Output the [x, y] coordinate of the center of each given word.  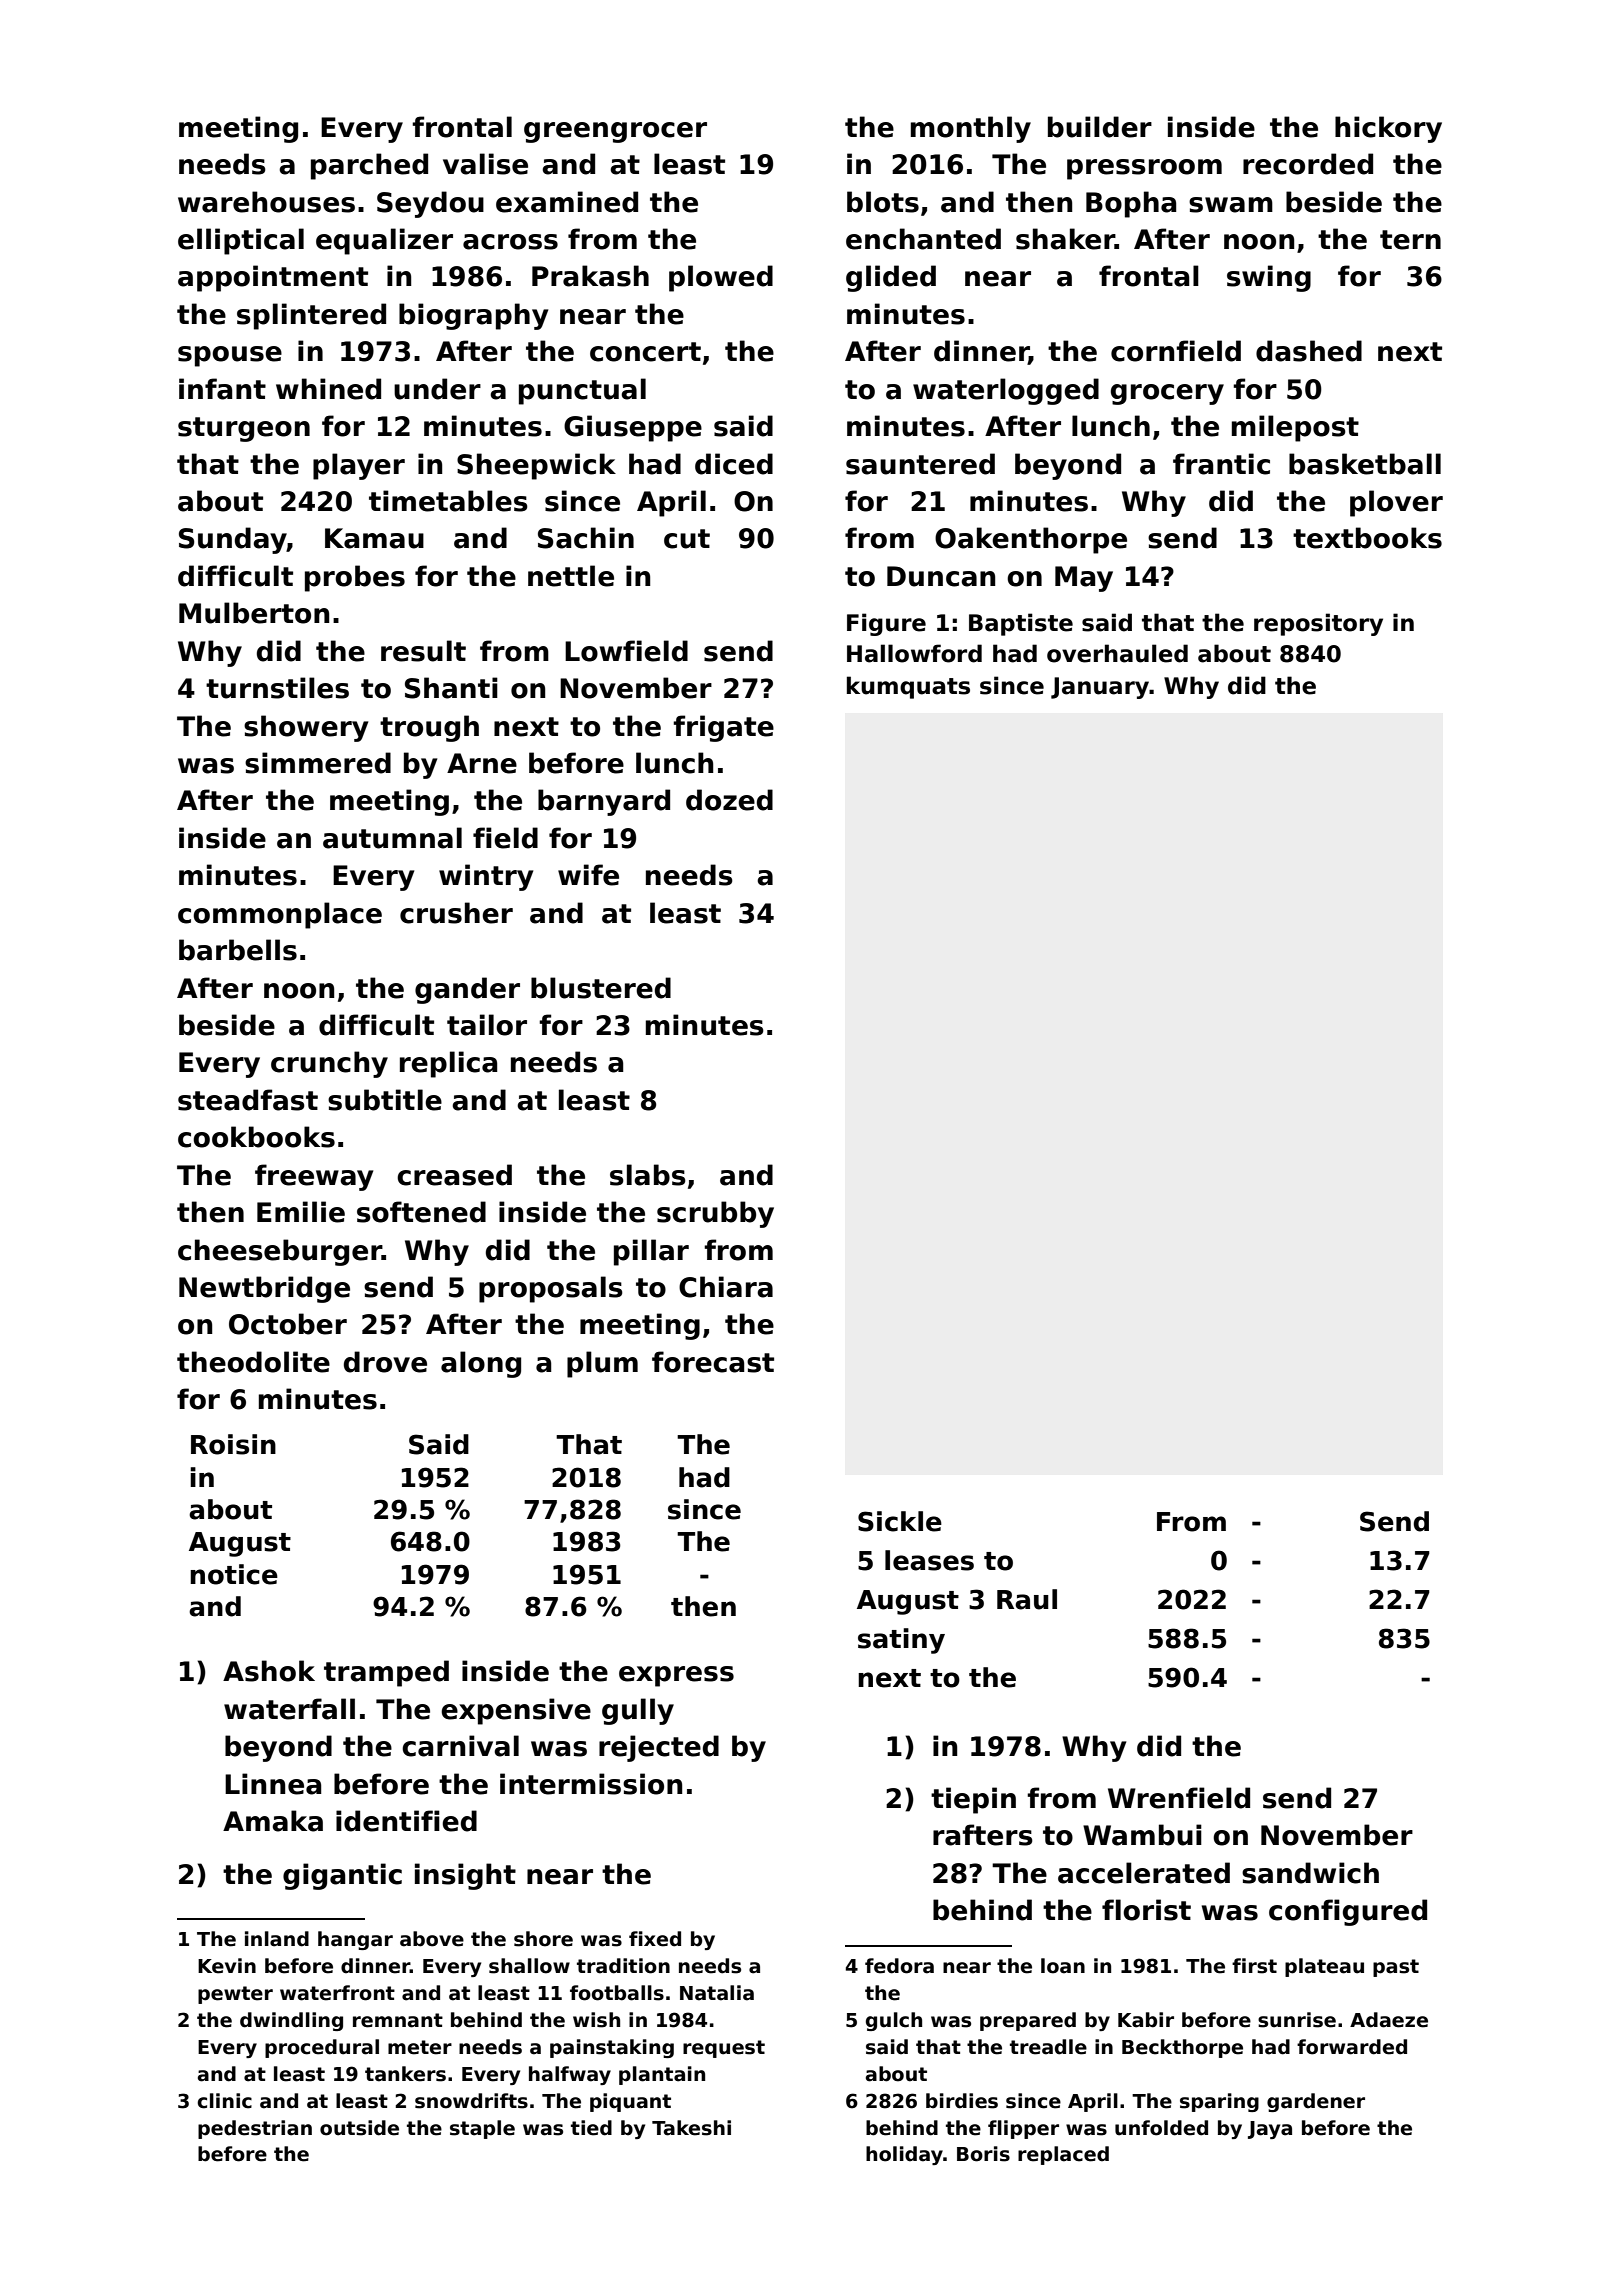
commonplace [280, 915]
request [724, 2049]
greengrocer [615, 132]
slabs [648, 1175]
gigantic [342, 1876]
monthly [971, 129]
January [1100, 688]
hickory [1388, 129]
